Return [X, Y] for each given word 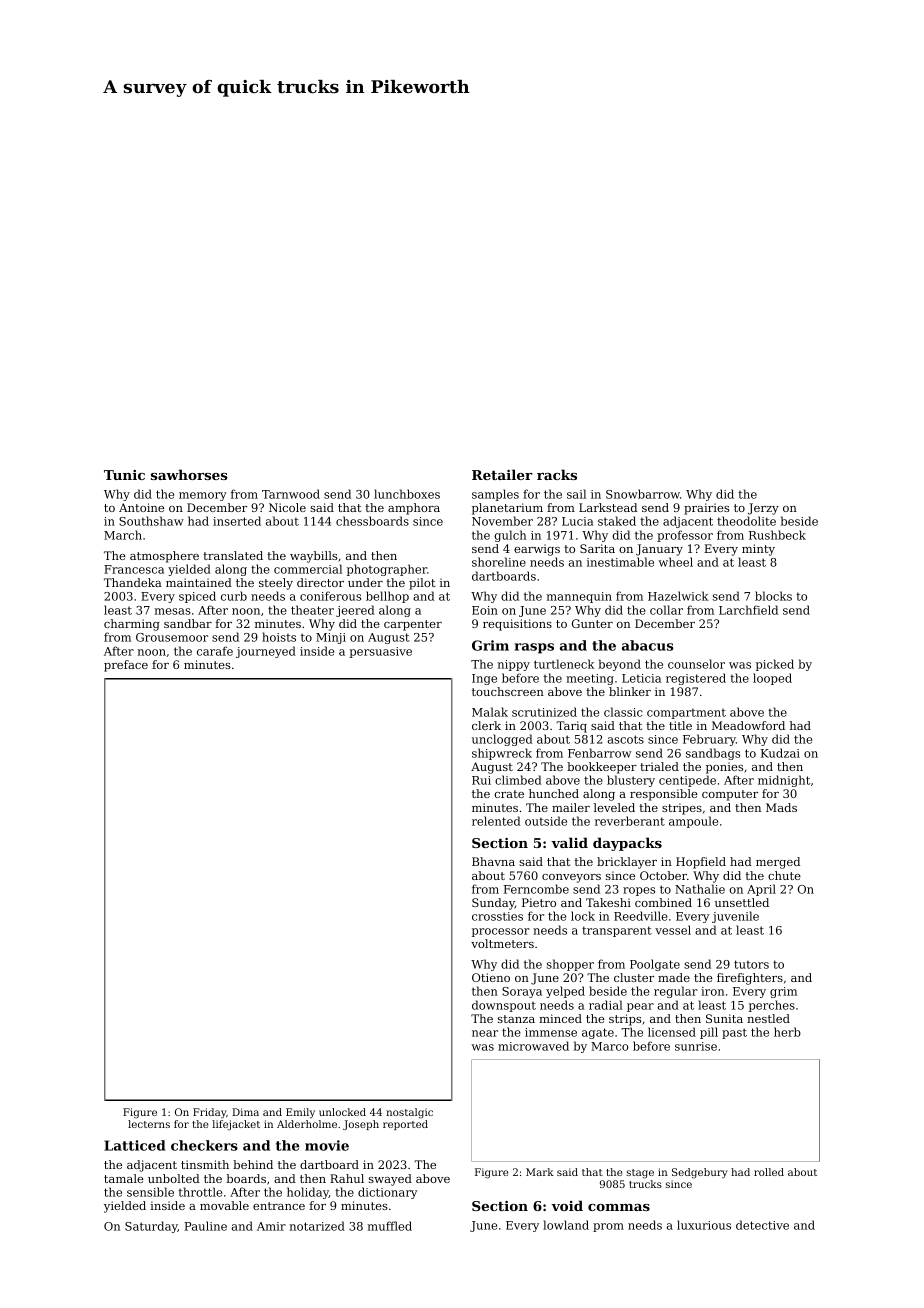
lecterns [149, 1124]
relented [496, 821]
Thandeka [133, 582]
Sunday [493, 904]
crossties [497, 916]
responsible [664, 795]
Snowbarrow [643, 494]
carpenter [413, 625]
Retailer [502, 474]
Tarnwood [291, 494]
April [761, 890]
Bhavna [493, 861]
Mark [540, 1172]
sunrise [696, 1046]
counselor [696, 664]
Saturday [151, 1227]
